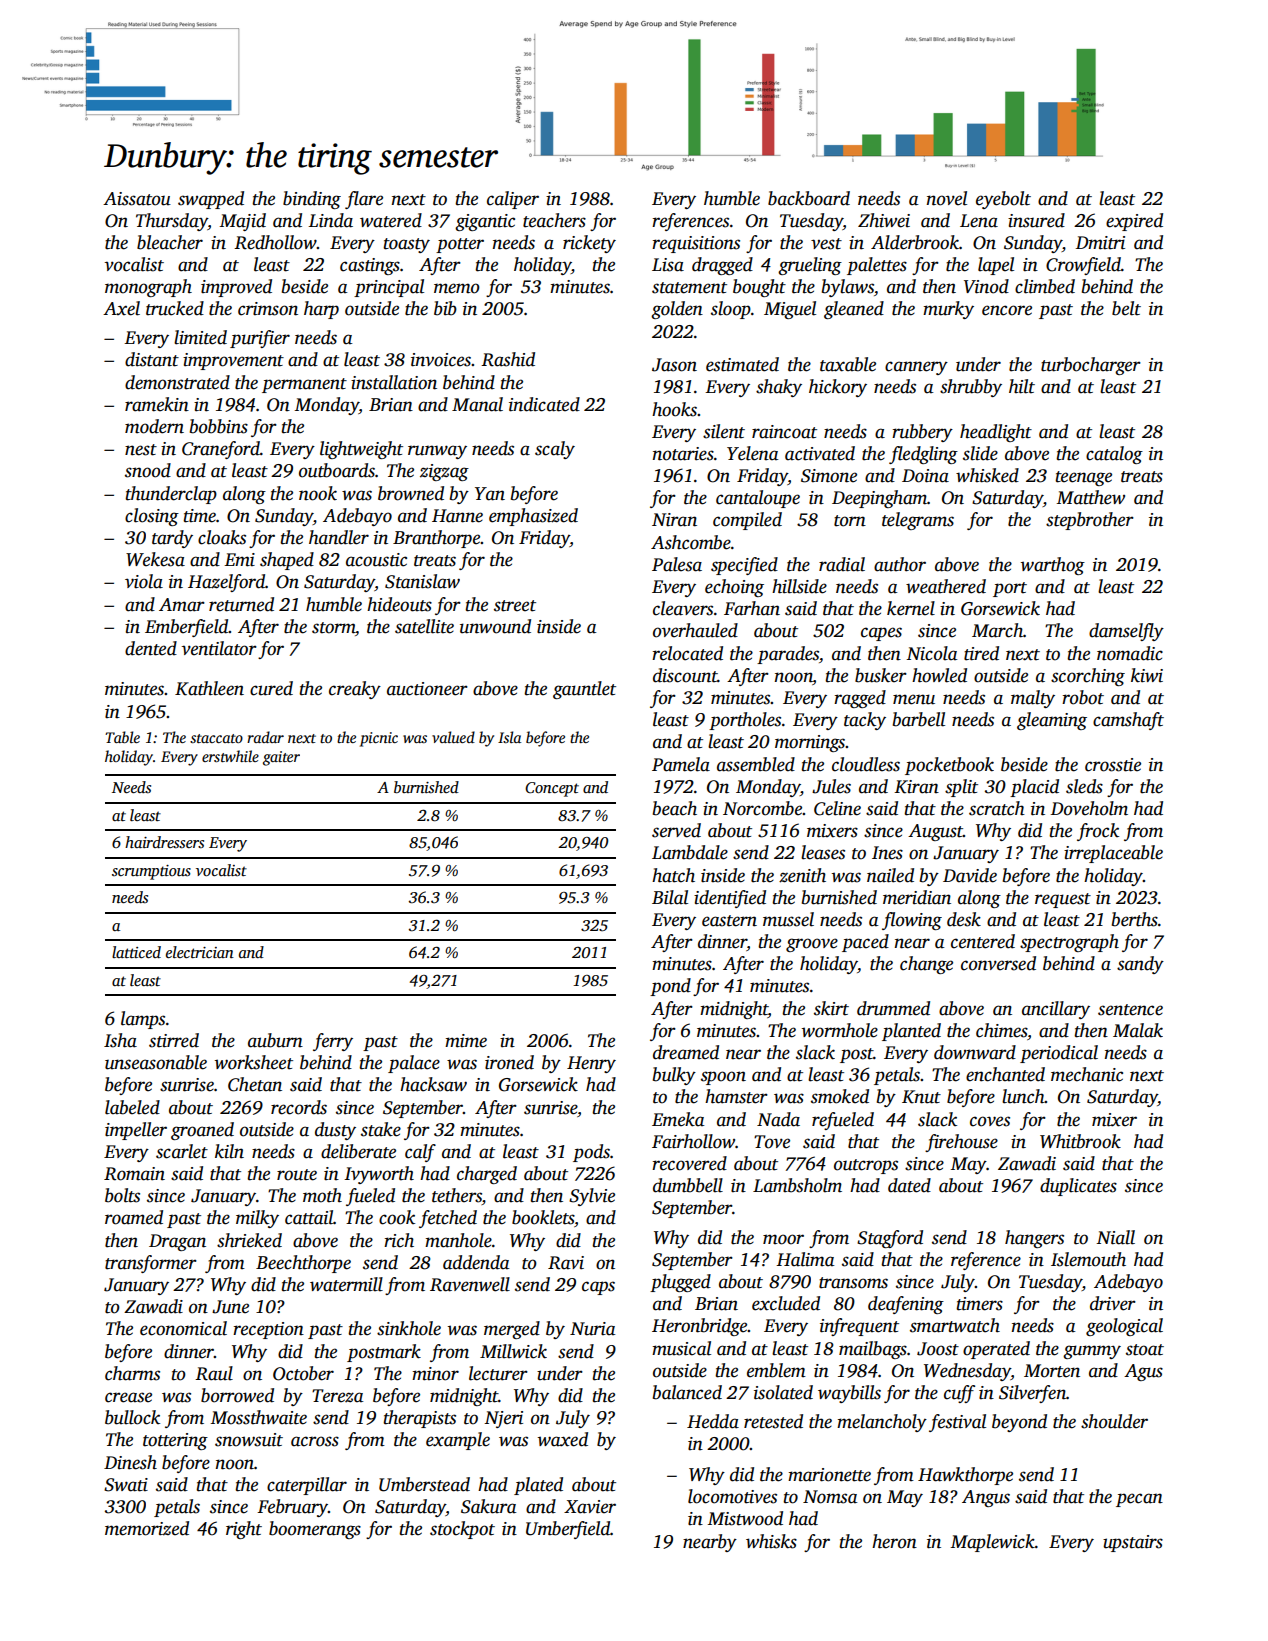 This screenshot has height=1641, width=1268. I want to click on shaped, so click(287, 561).
